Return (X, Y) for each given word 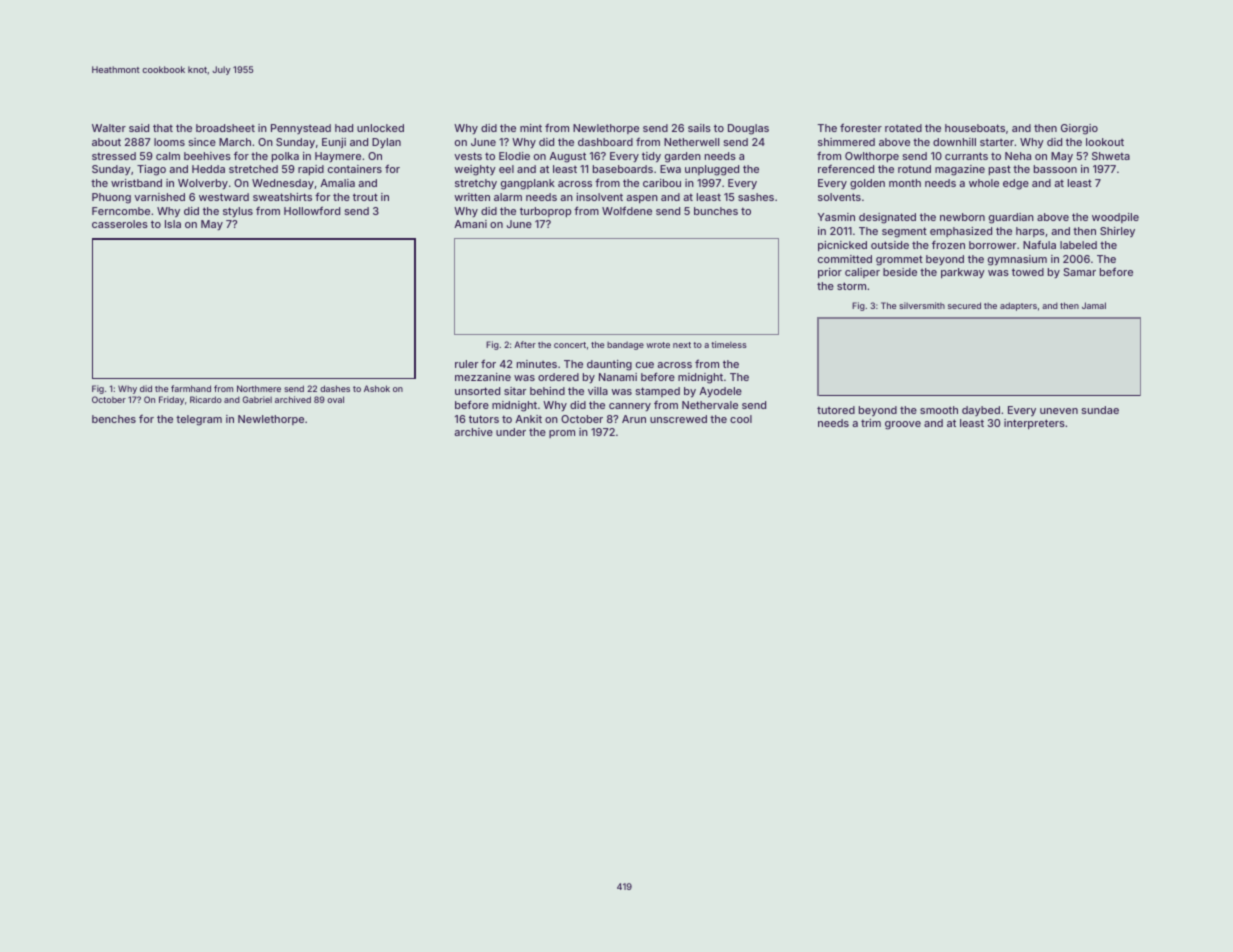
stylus (238, 212)
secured (964, 305)
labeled (1078, 245)
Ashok (377, 388)
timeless (729, 344)
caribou (662, 183)
